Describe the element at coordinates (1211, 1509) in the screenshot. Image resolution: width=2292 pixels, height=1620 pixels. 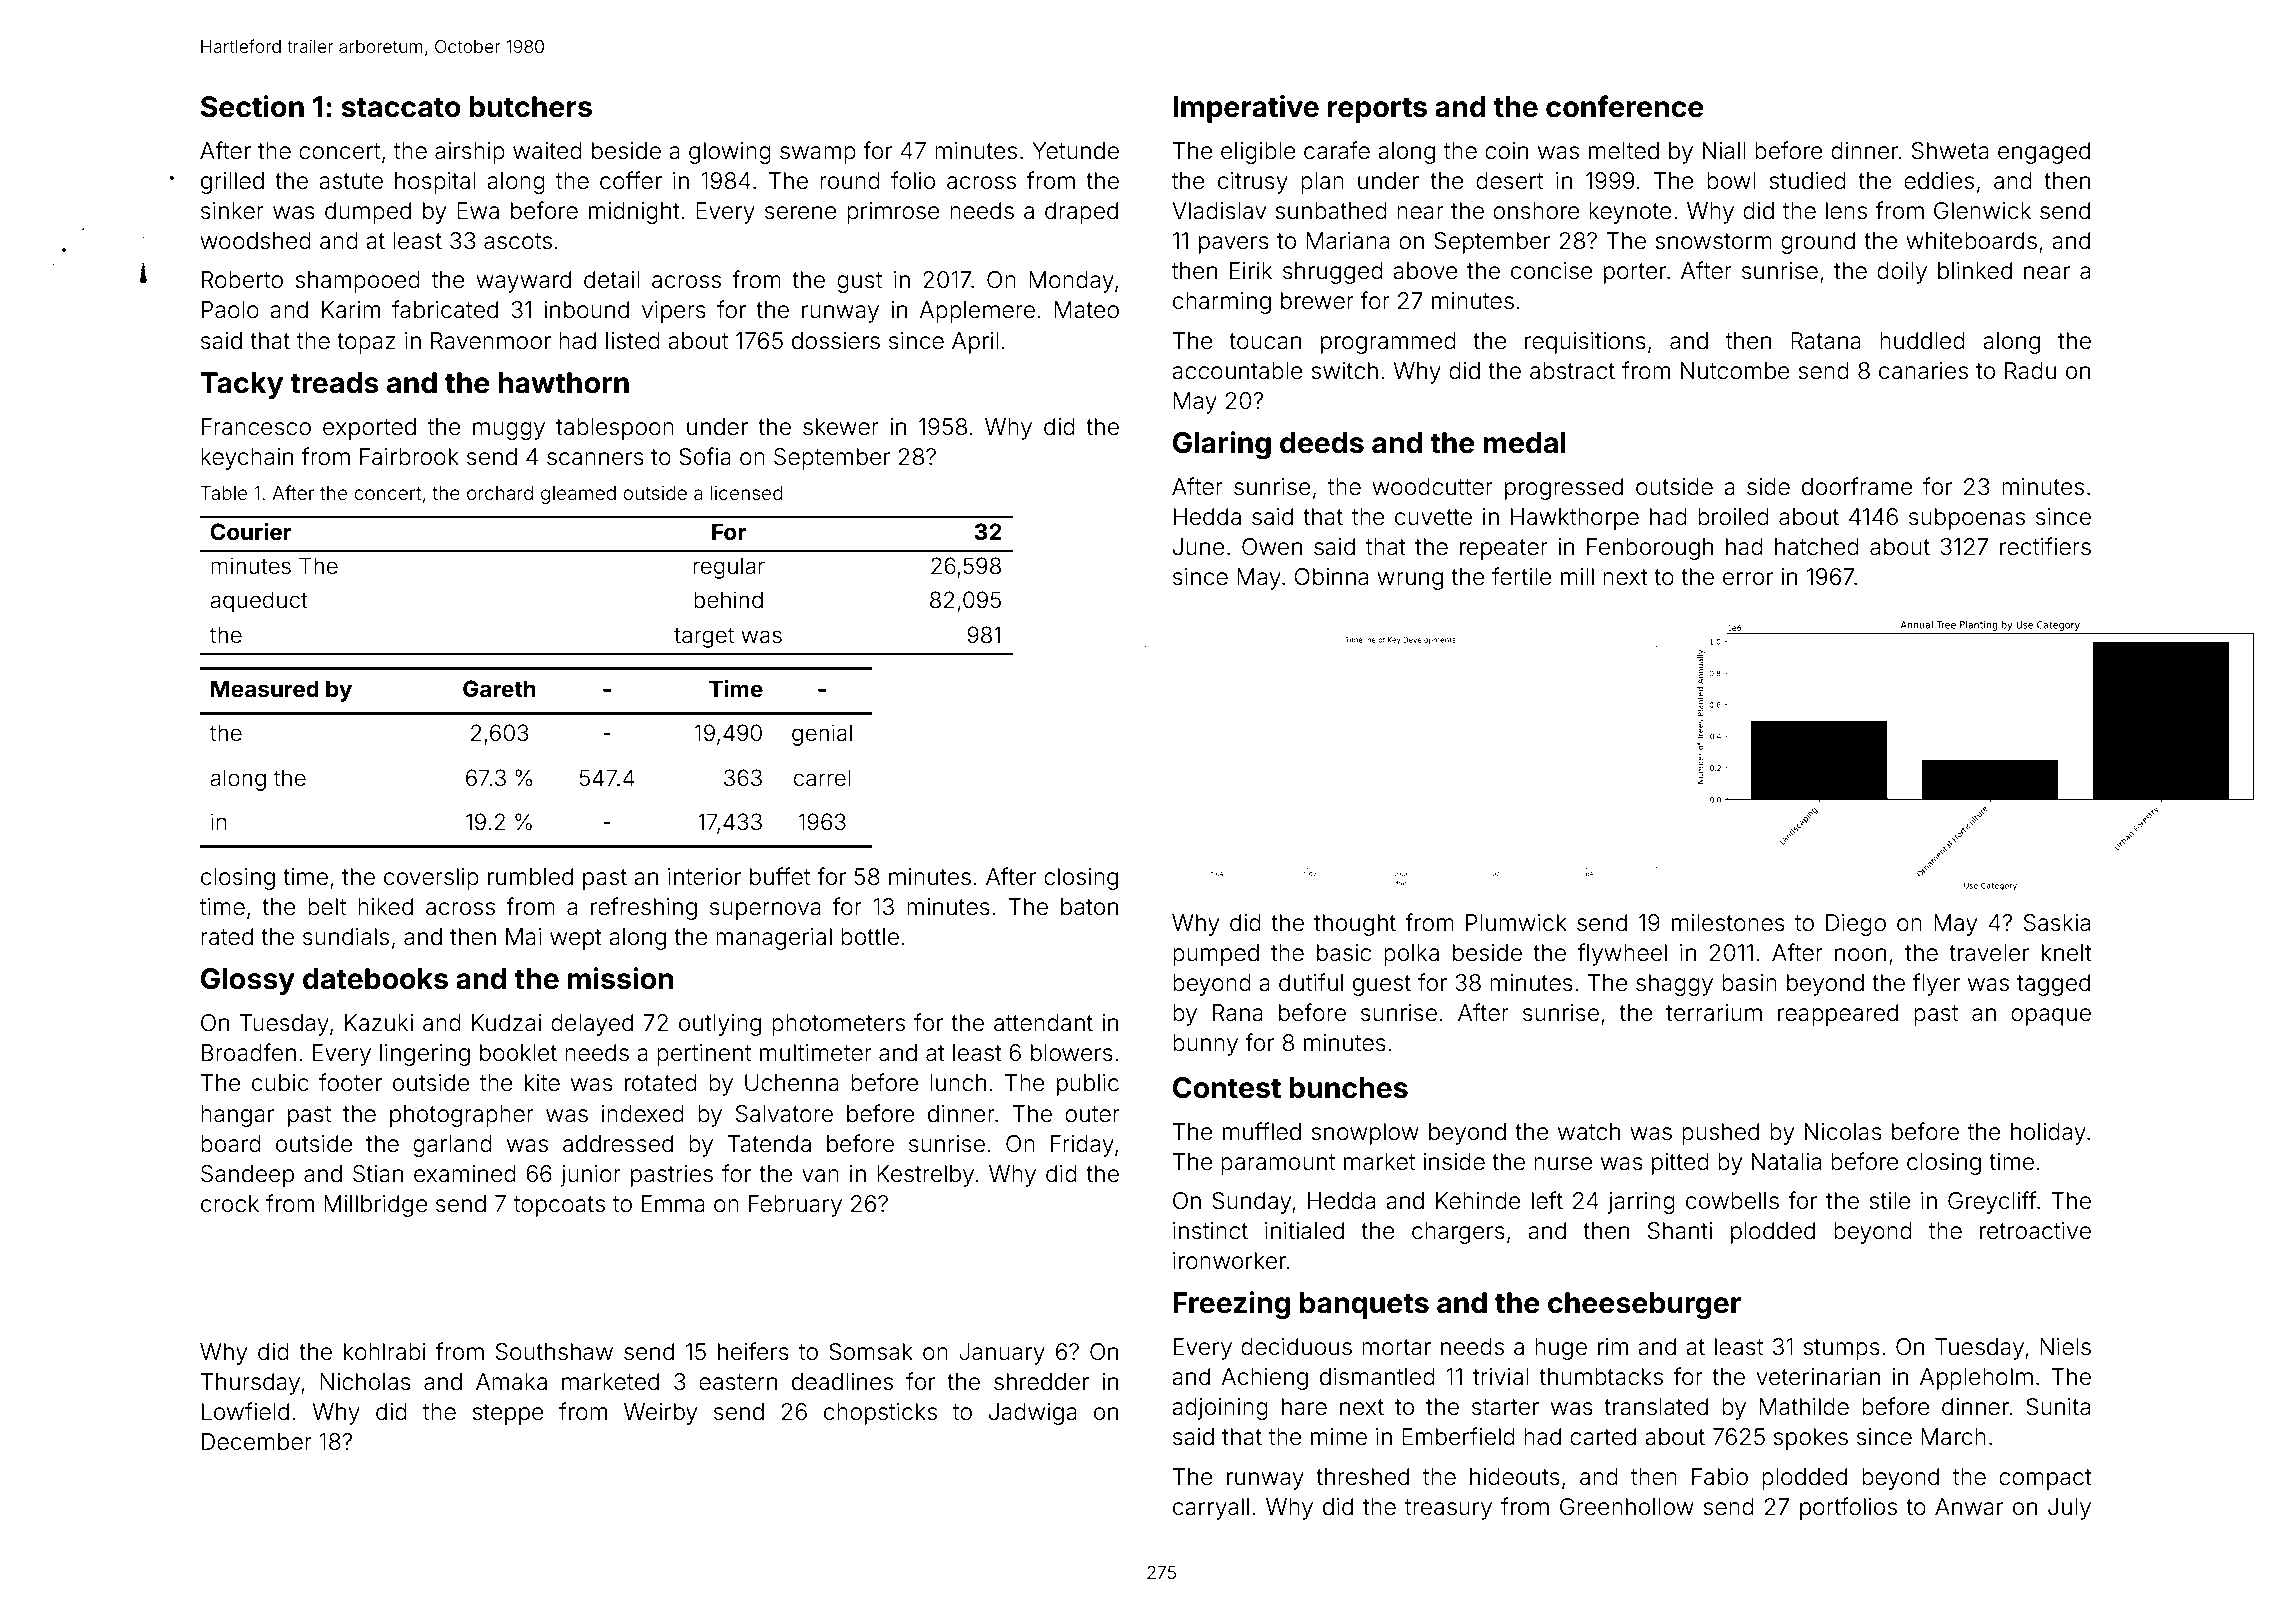
I see `carryall` at that location.
